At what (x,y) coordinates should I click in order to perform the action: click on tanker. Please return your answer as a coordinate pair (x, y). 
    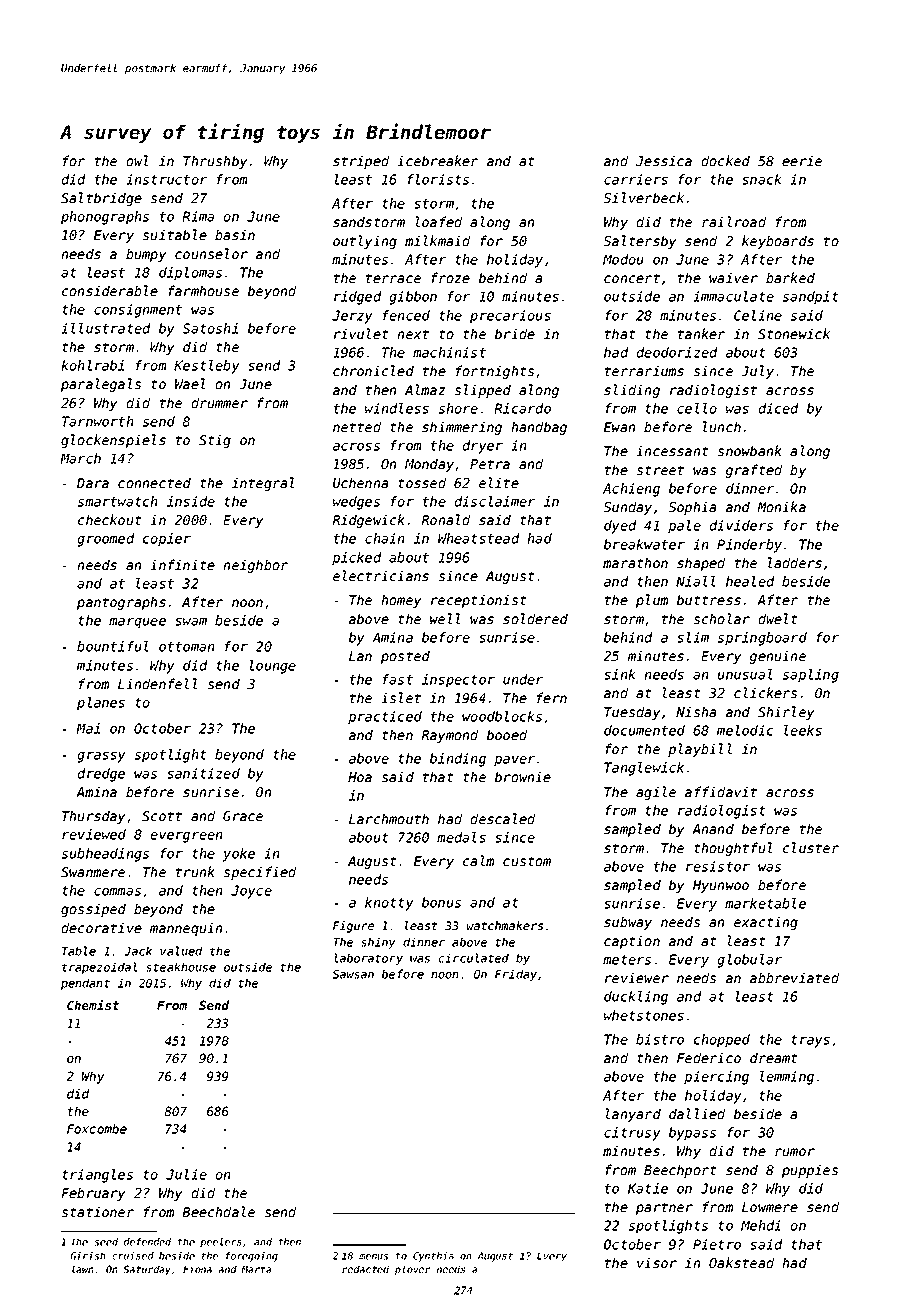
    Looking at the image, I should click on (701, 333).
